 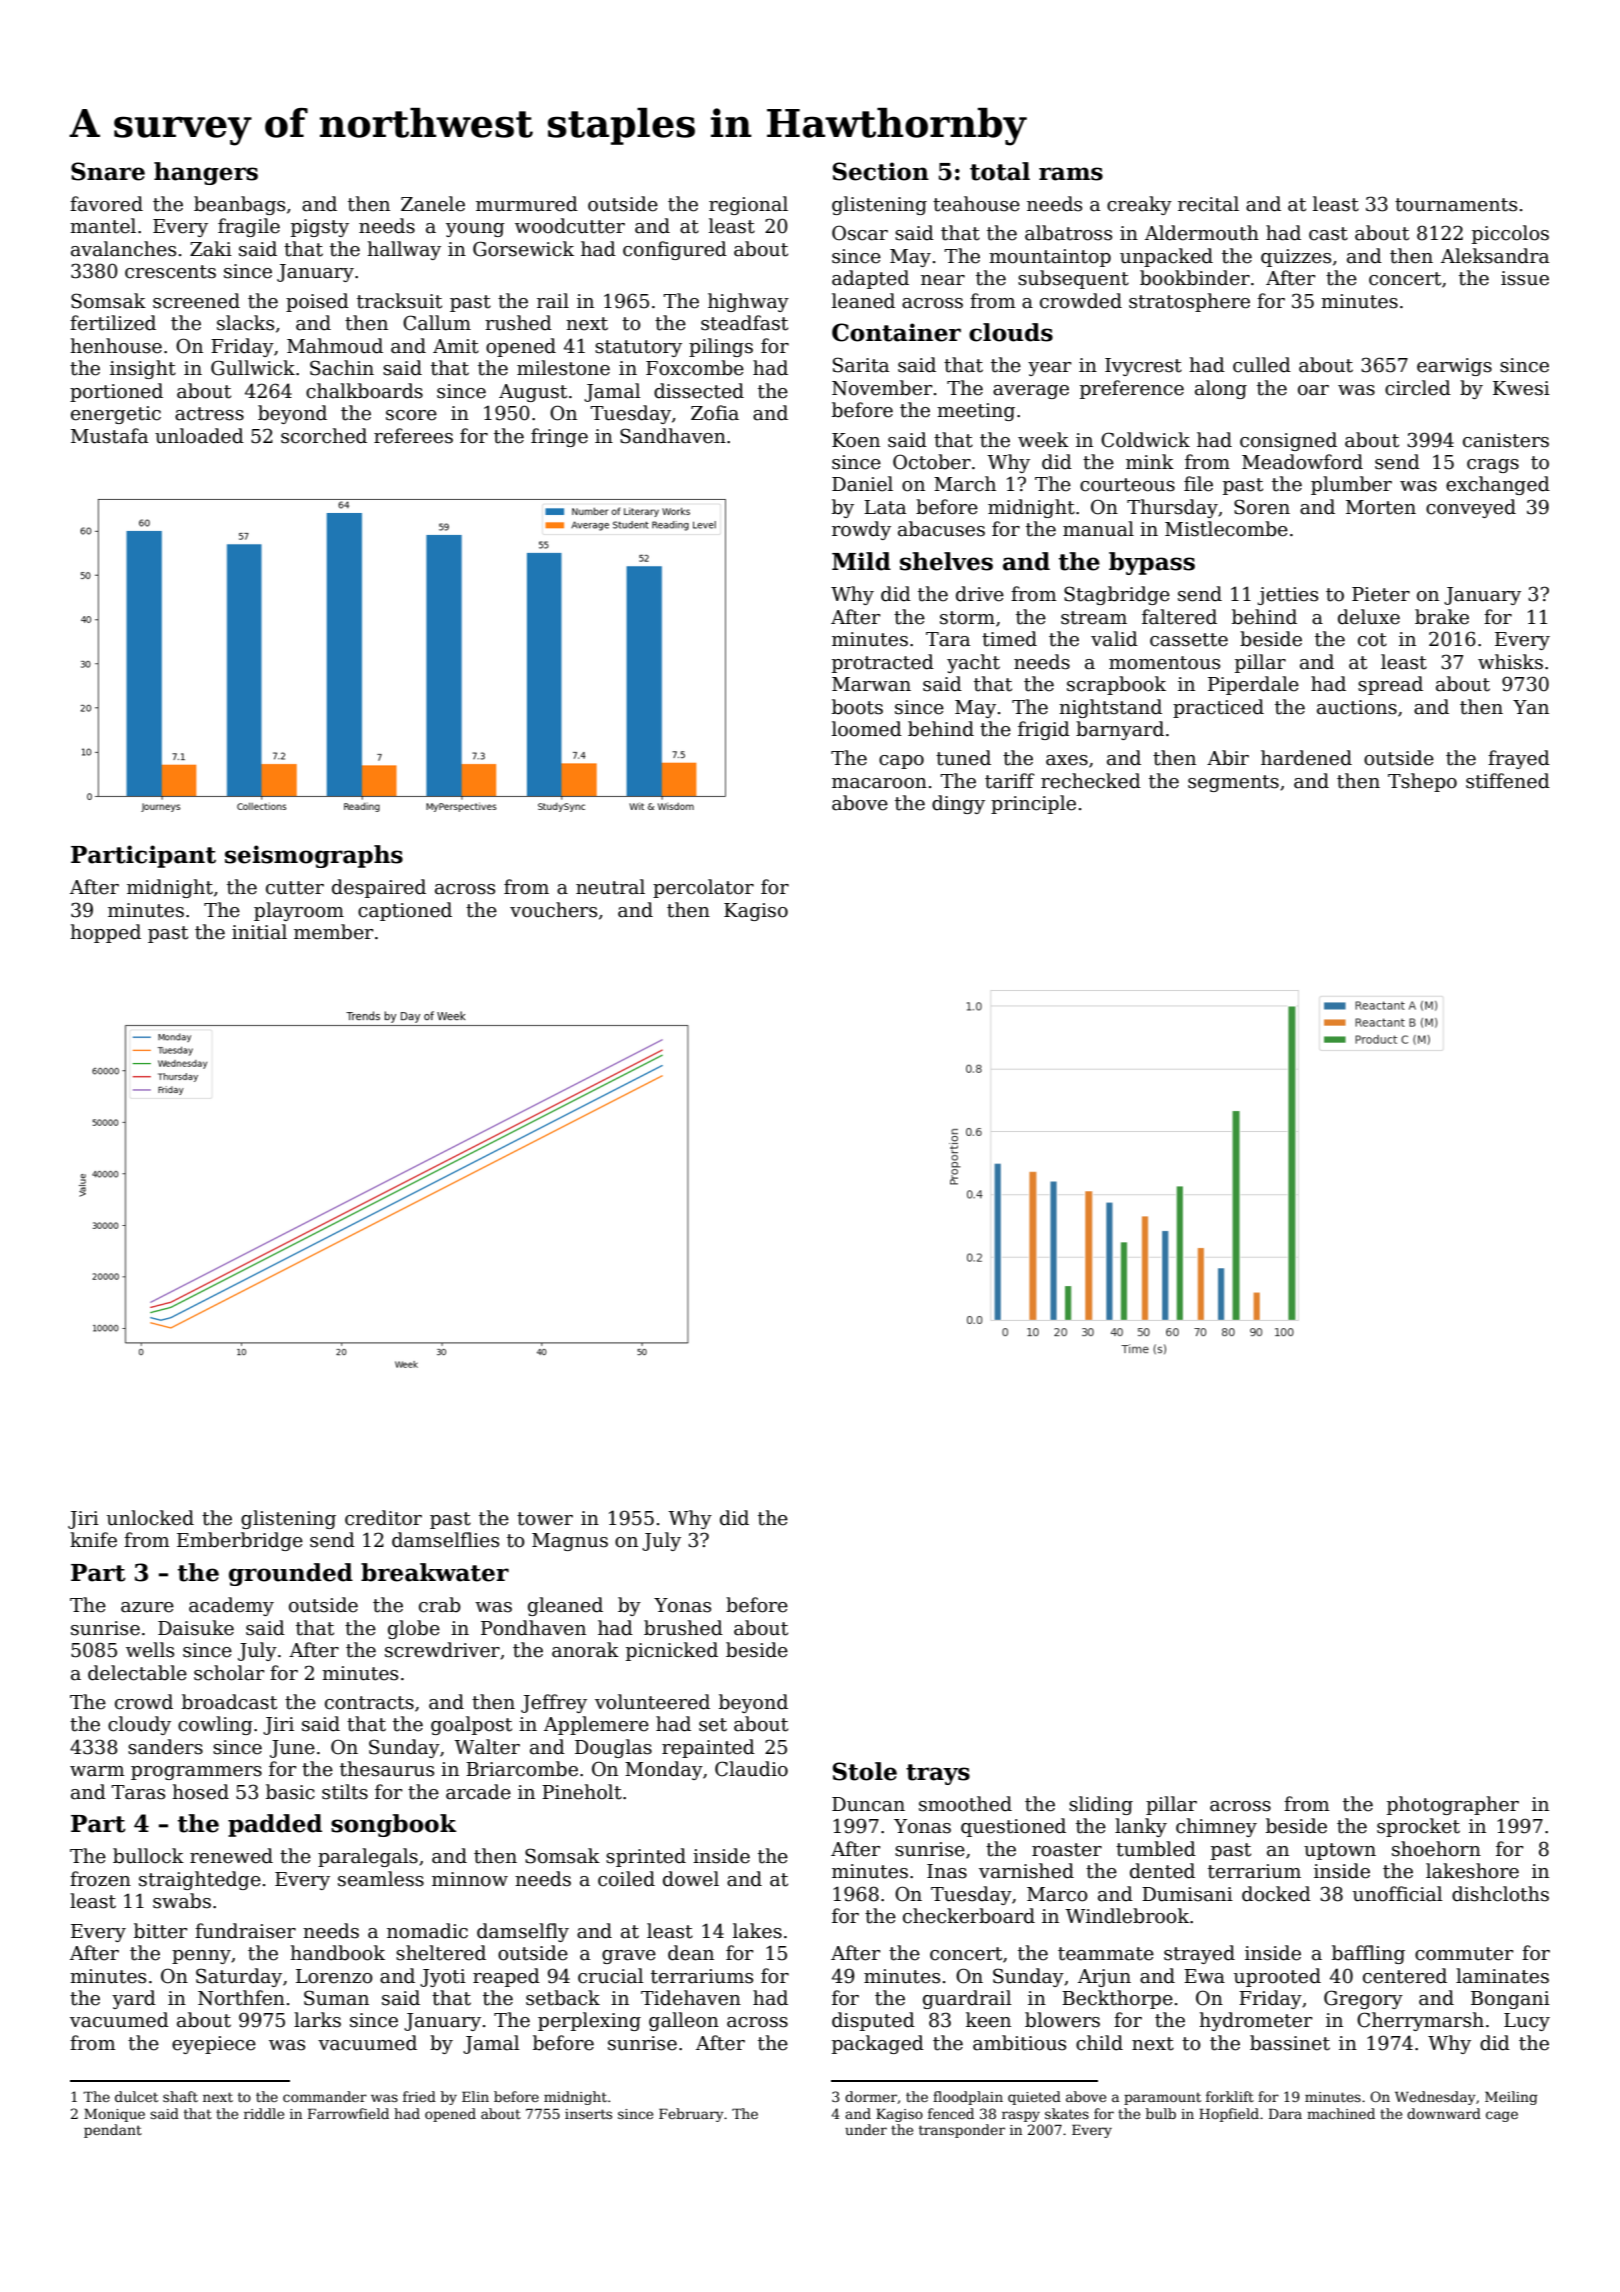 I want to click on yacht, so click(x=973, y=663).
